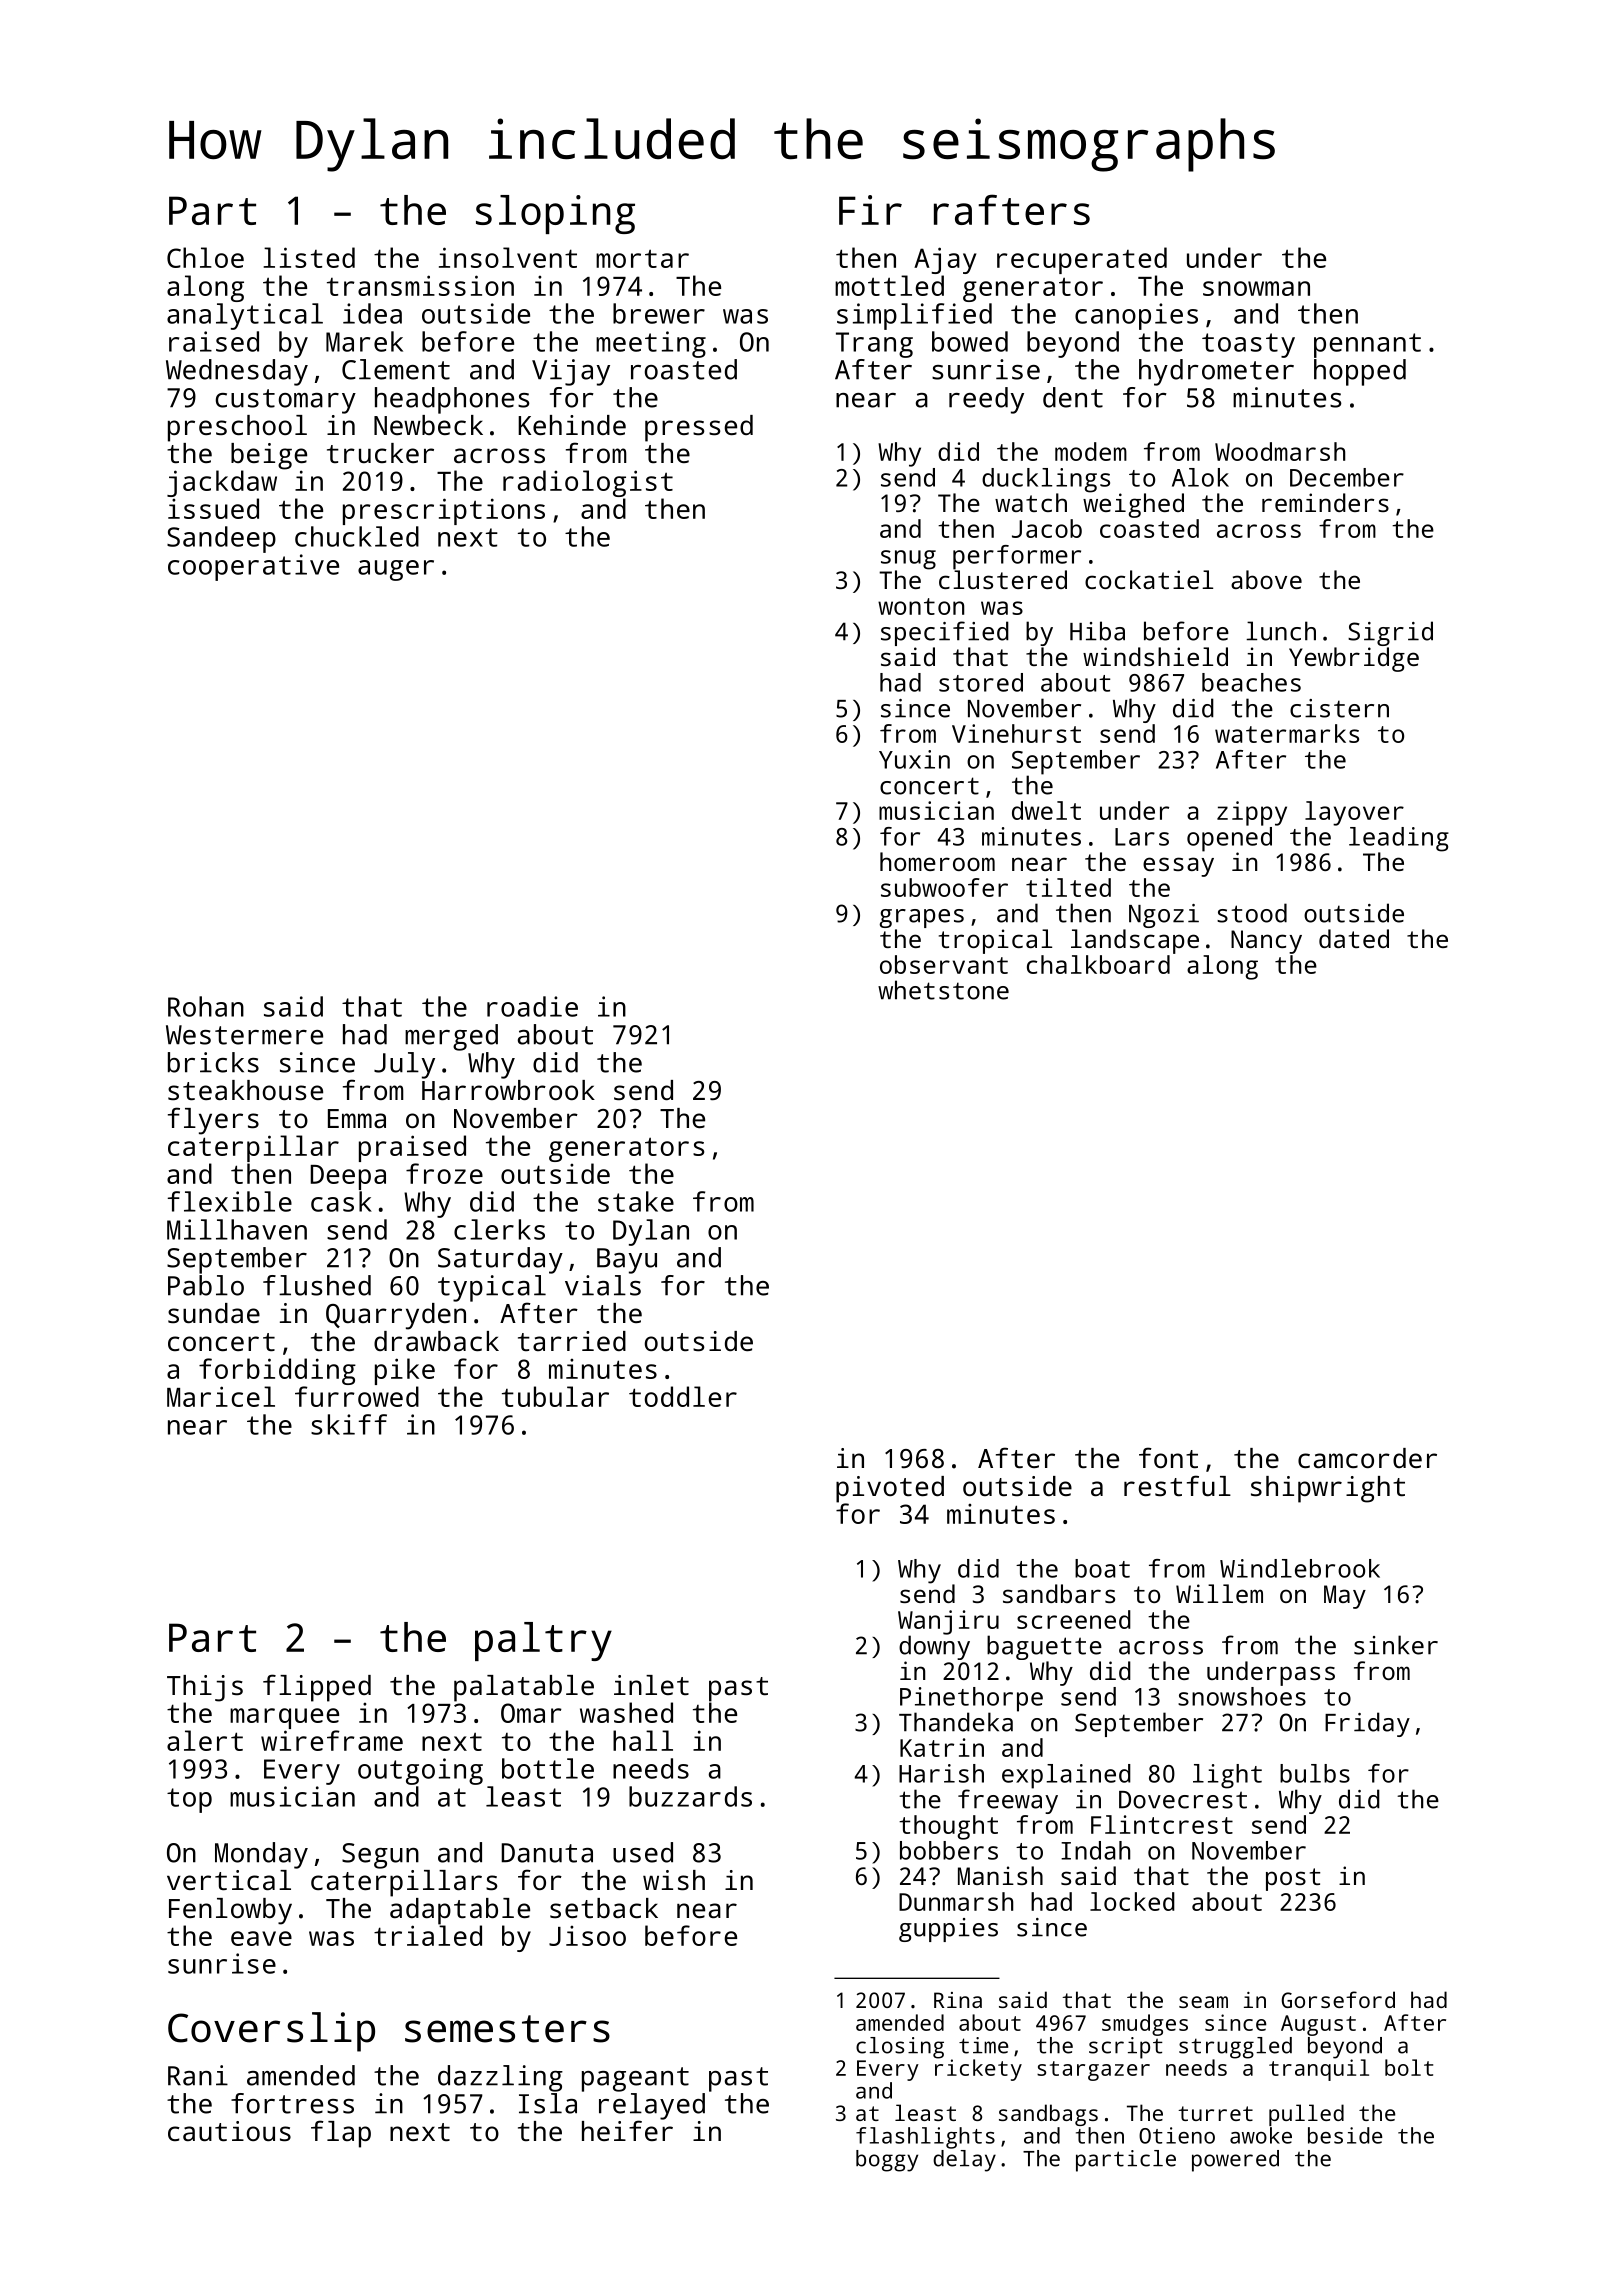  I want to click on Dovecrest, so click(1183, 1800).
